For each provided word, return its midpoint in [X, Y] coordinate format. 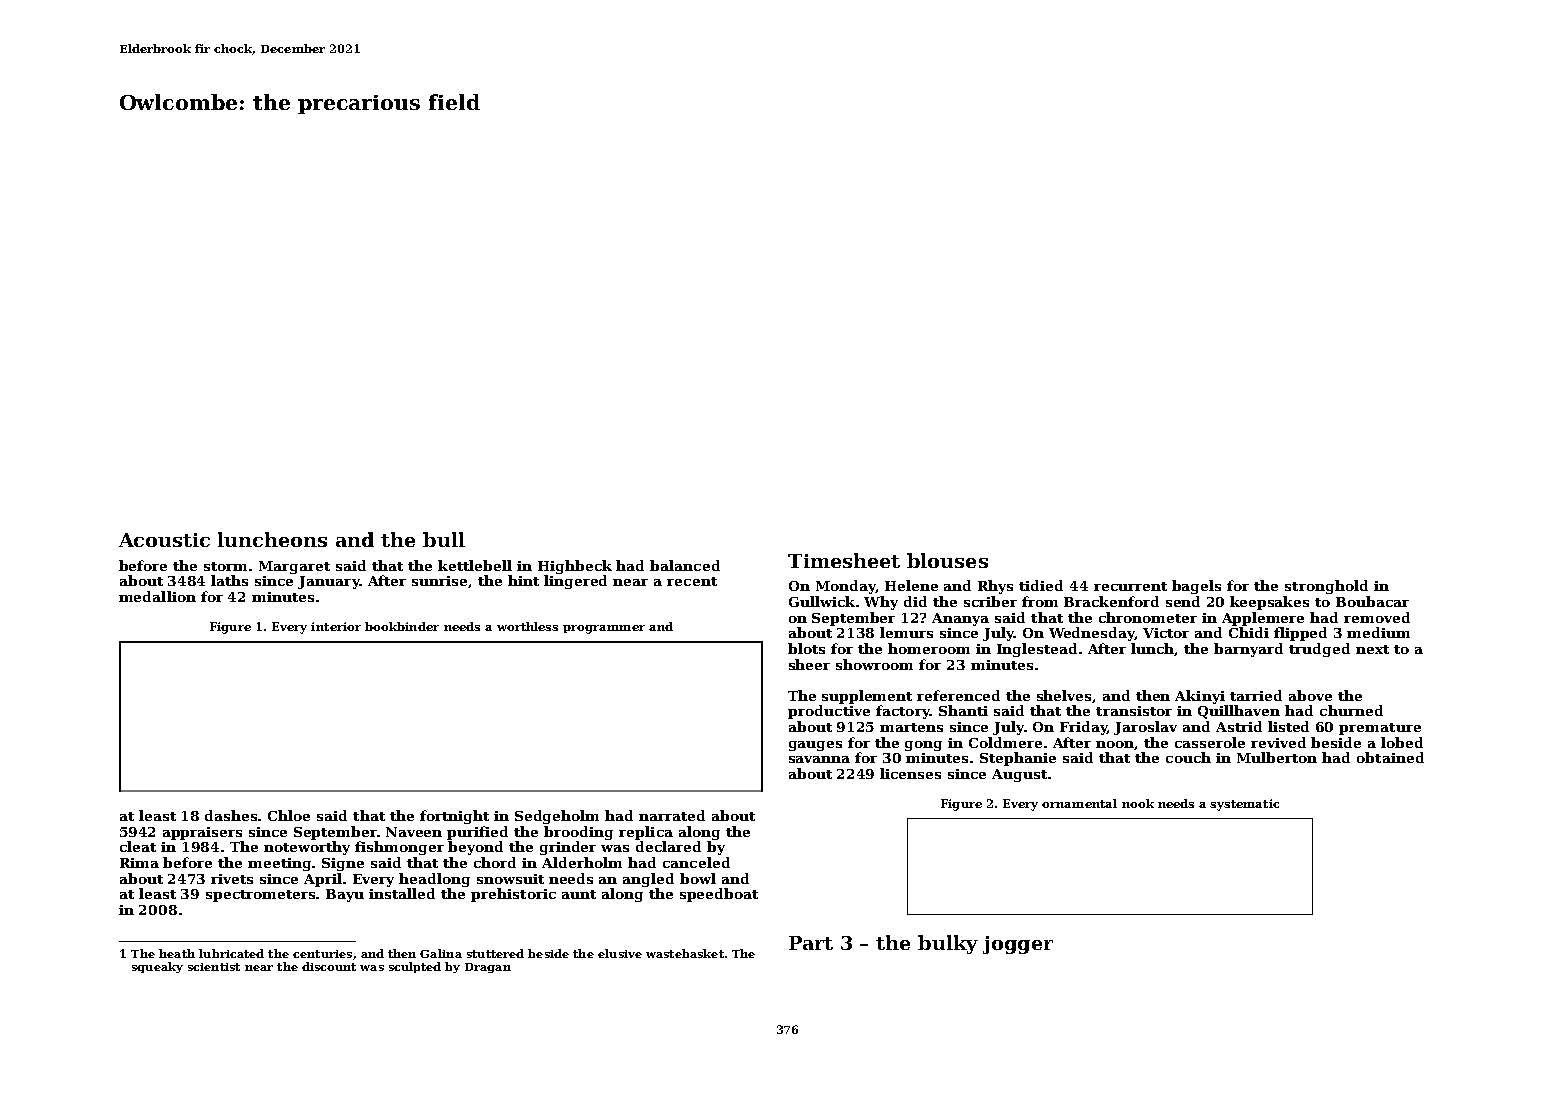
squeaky [157, 967]
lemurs [906, 632]
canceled [696, 862]
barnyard [1248, 650]
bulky [948, 944]
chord [495, 862]
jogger [1018, 945]
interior [336, 626]
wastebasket [685, 953]
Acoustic [164, 540]
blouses [947, 560]
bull [444, 539]
